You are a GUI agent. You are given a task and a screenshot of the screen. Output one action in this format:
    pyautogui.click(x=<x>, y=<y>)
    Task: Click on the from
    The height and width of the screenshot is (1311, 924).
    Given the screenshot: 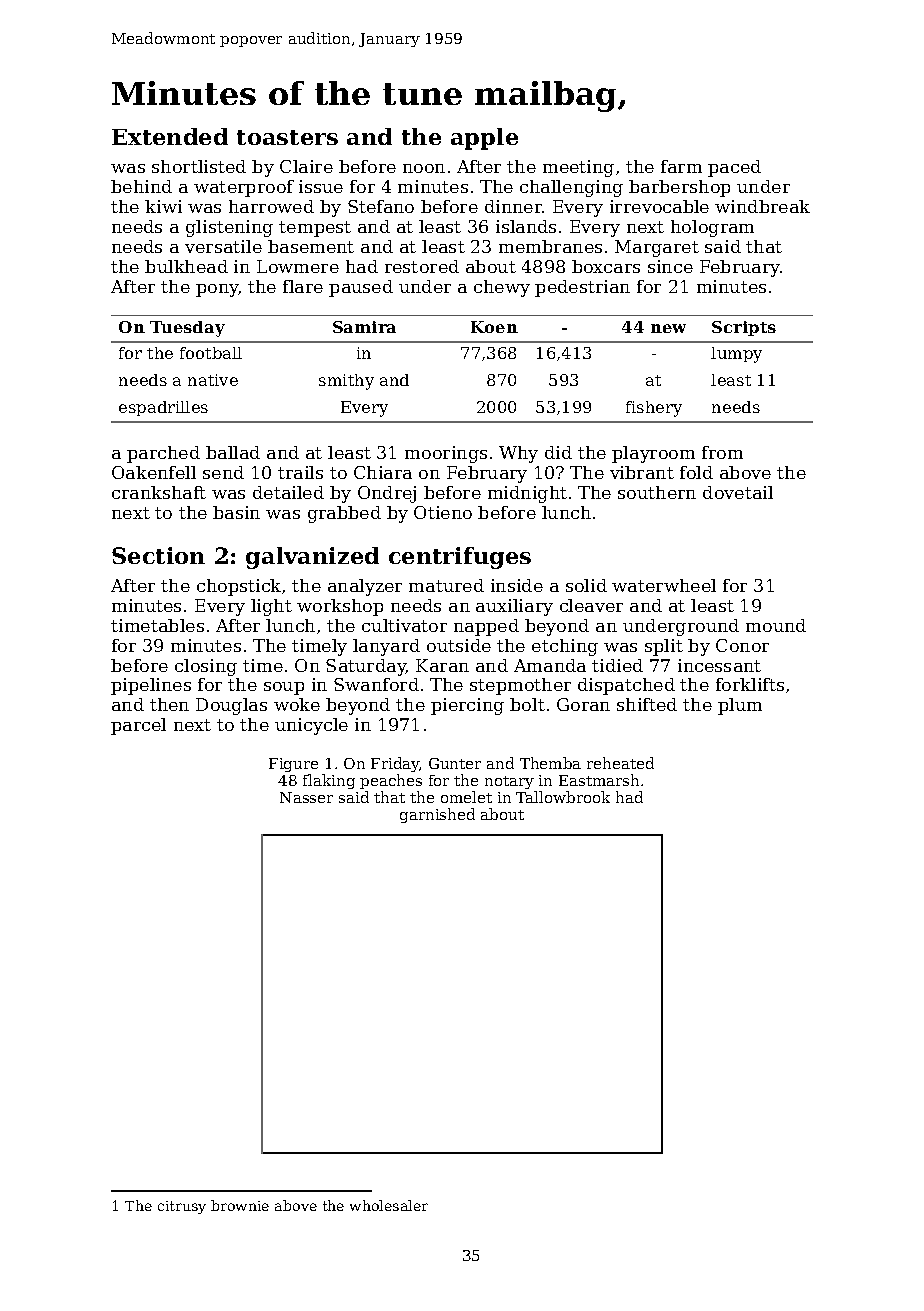 What is the action you would take?
    pyautogui.click(x=722, y=452)
